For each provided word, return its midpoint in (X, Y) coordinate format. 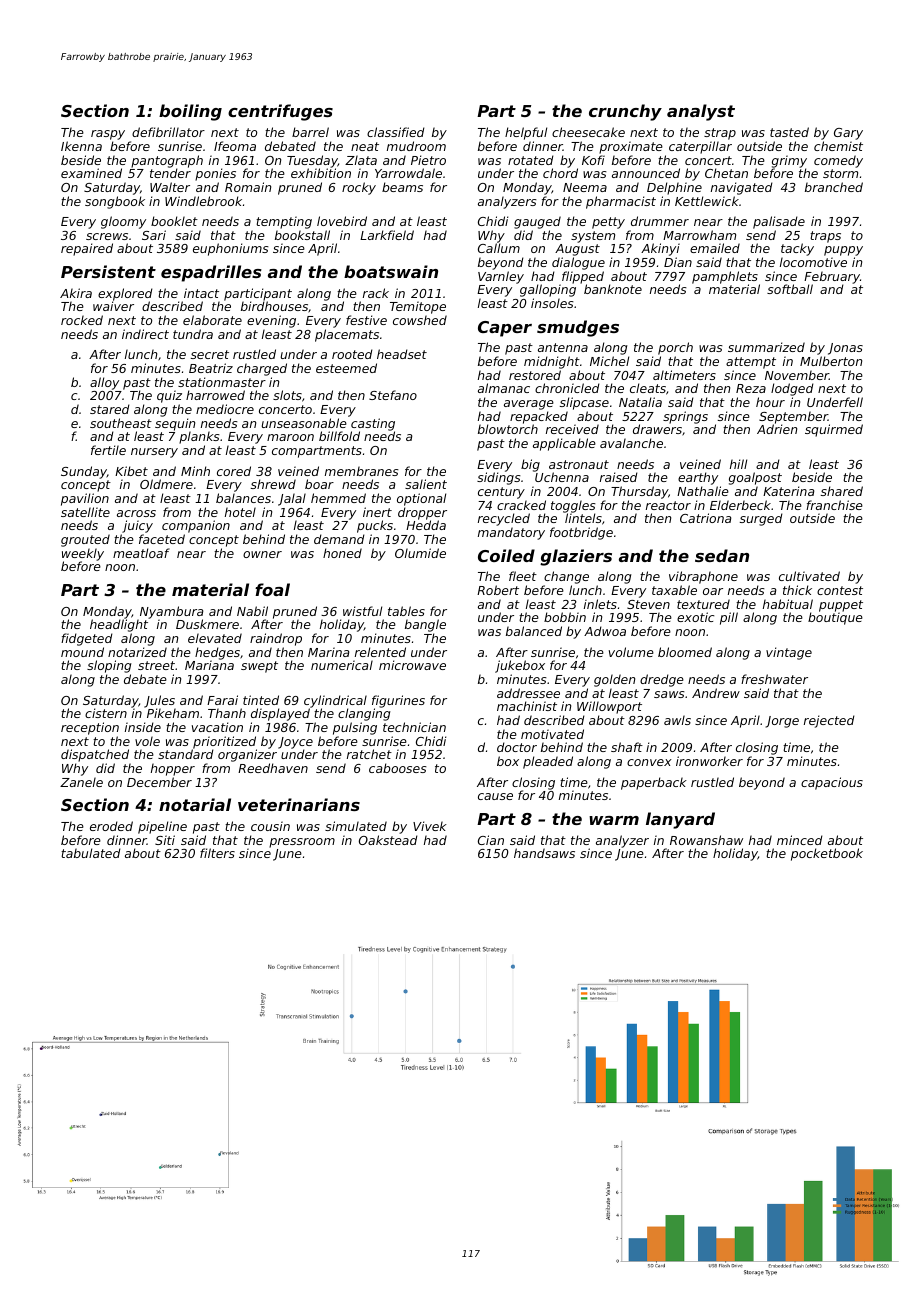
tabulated (91, 853)
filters (217, 853)
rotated (531, 160)
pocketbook (827, 854)
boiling (190, 112)
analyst (701, 112)
